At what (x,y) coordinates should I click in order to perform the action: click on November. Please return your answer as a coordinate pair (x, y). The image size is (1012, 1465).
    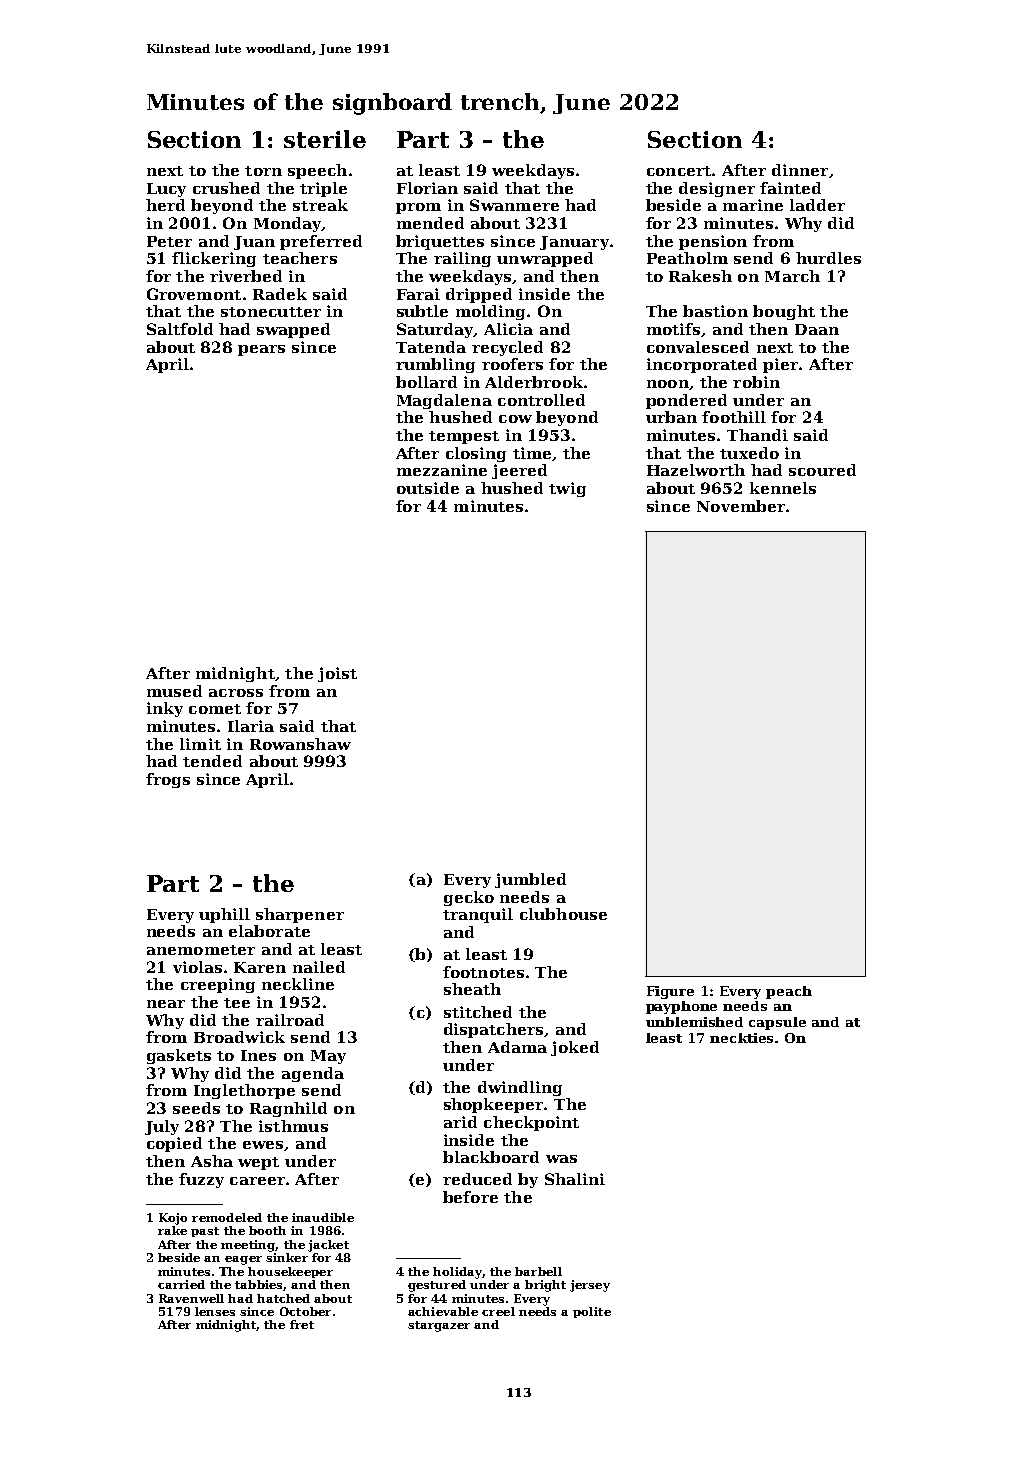
    Looking at the image, I should click on (741, 506).
